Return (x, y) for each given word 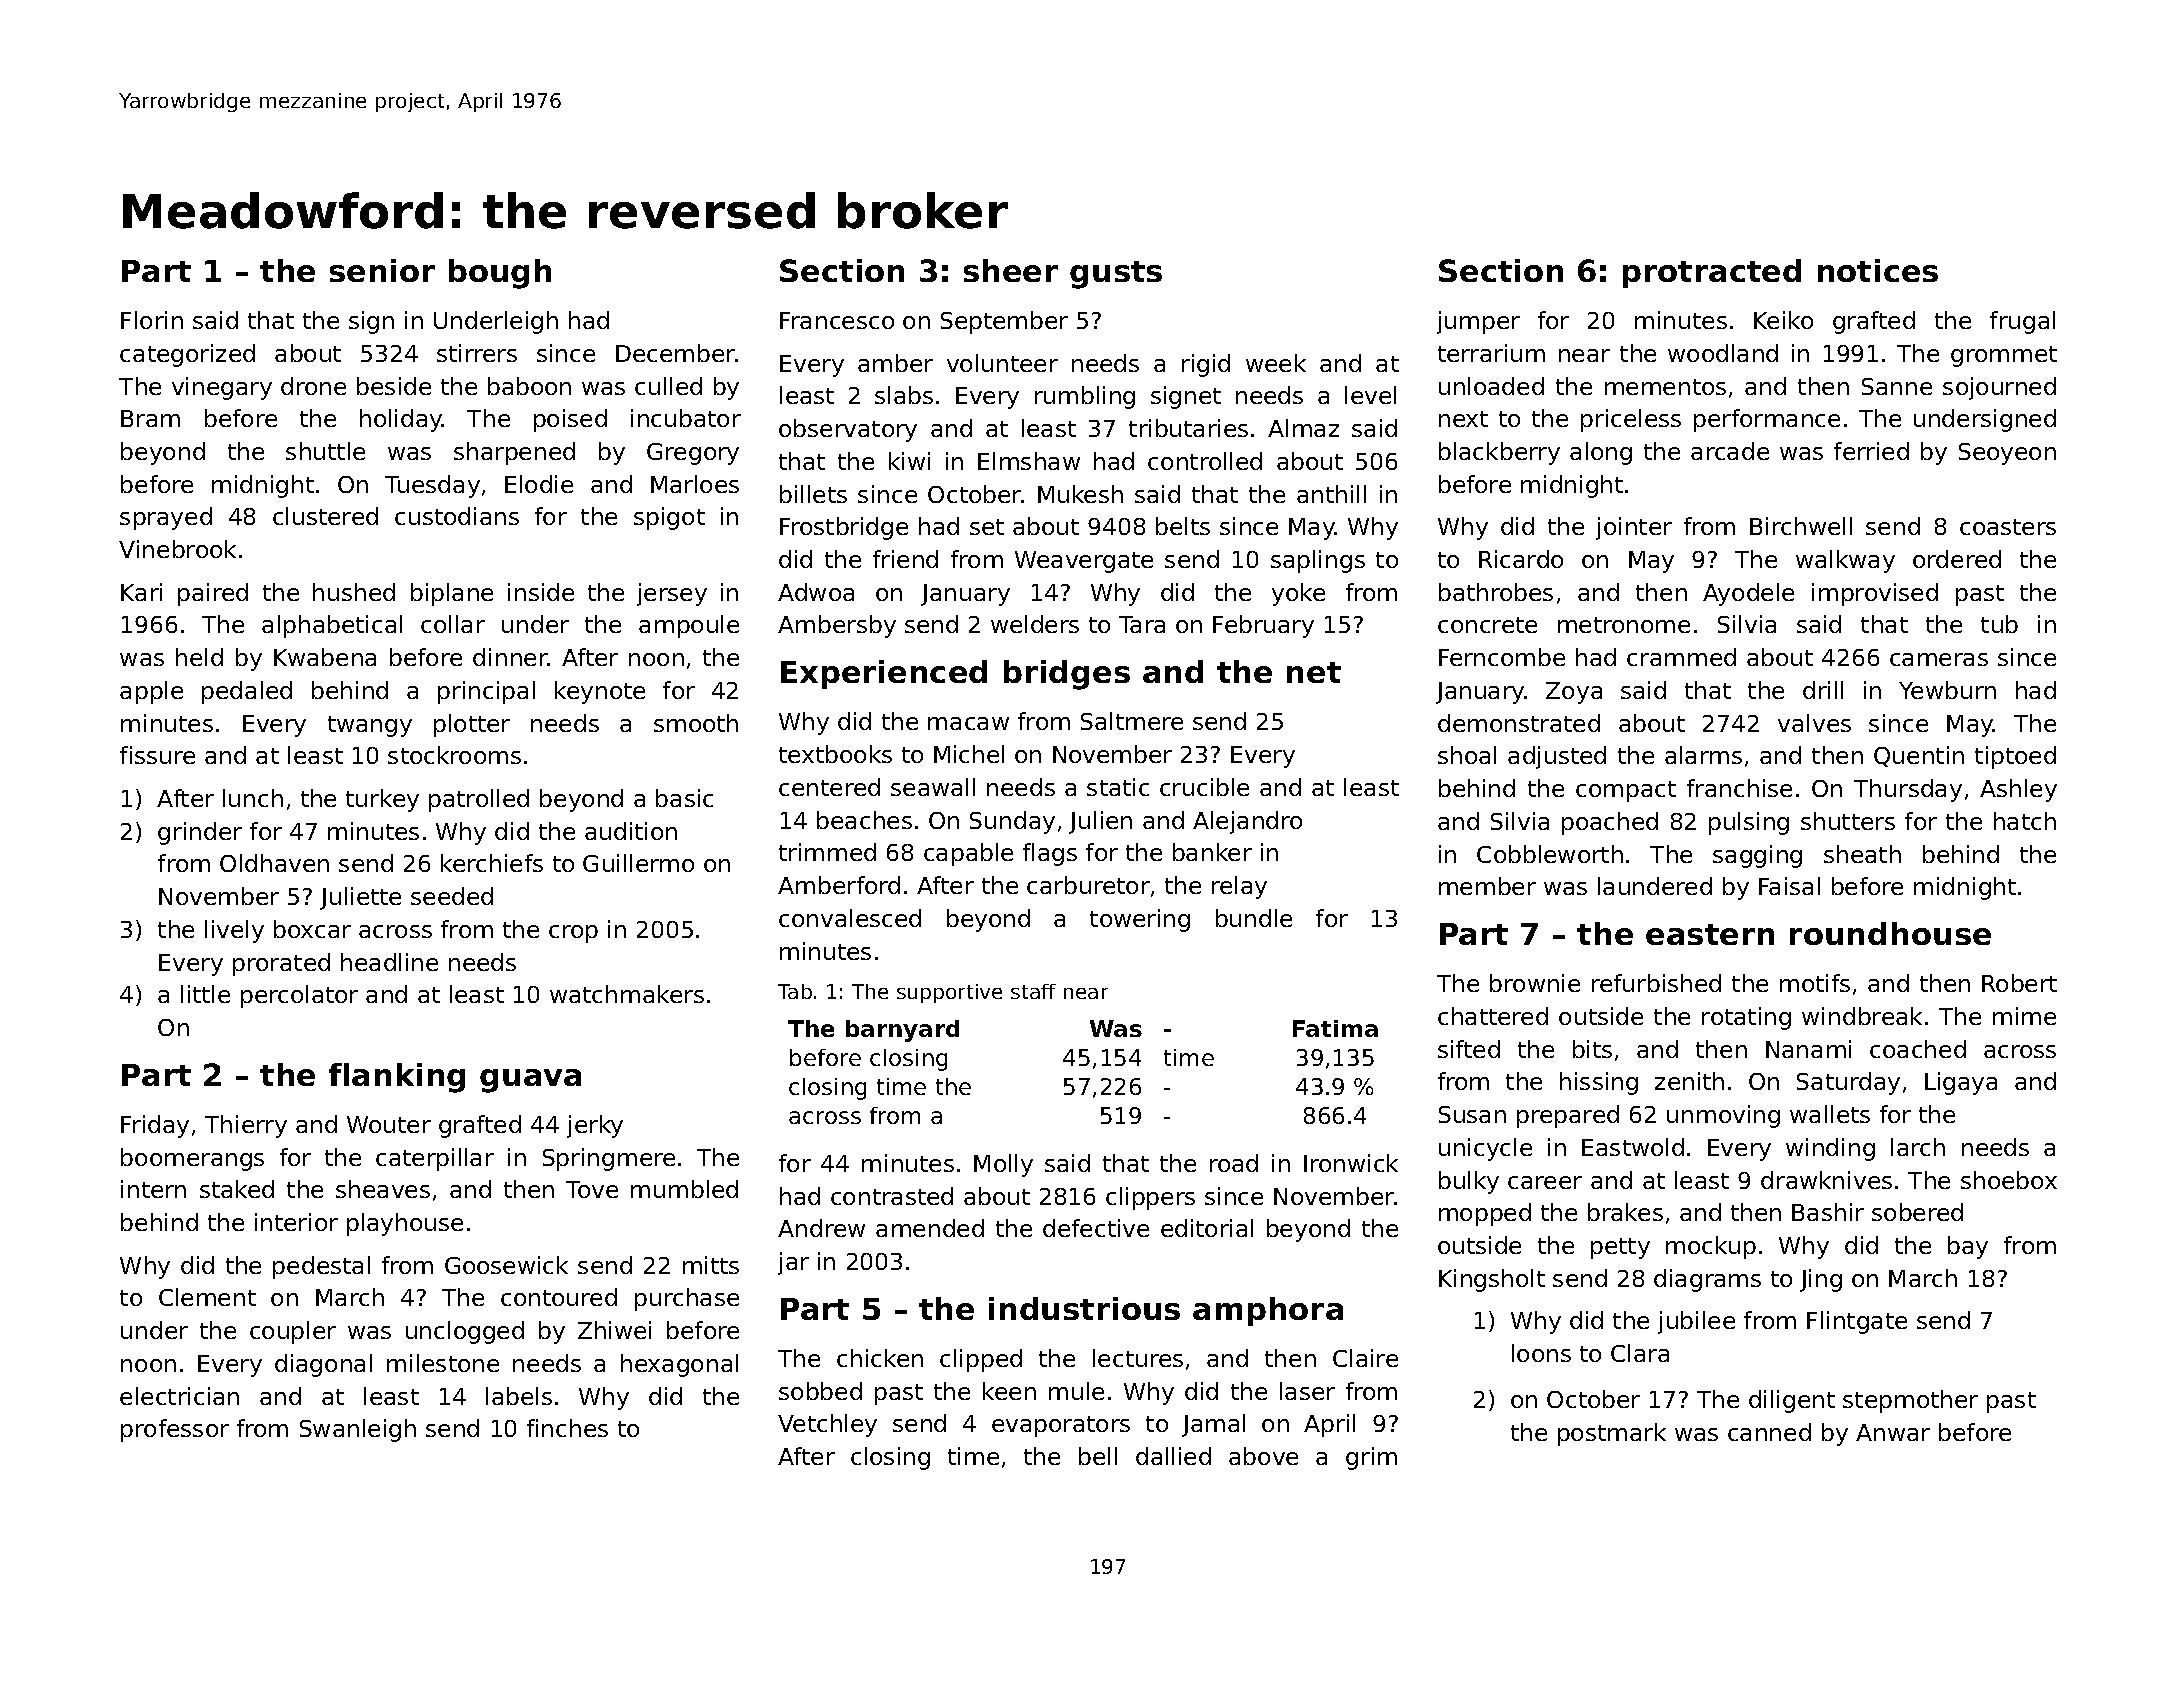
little (205, 994)
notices (1878, 270)
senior (382, 270)
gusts (1116, 275)
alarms (1703, 755)
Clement (207, 1297)
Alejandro (1247, 822)
